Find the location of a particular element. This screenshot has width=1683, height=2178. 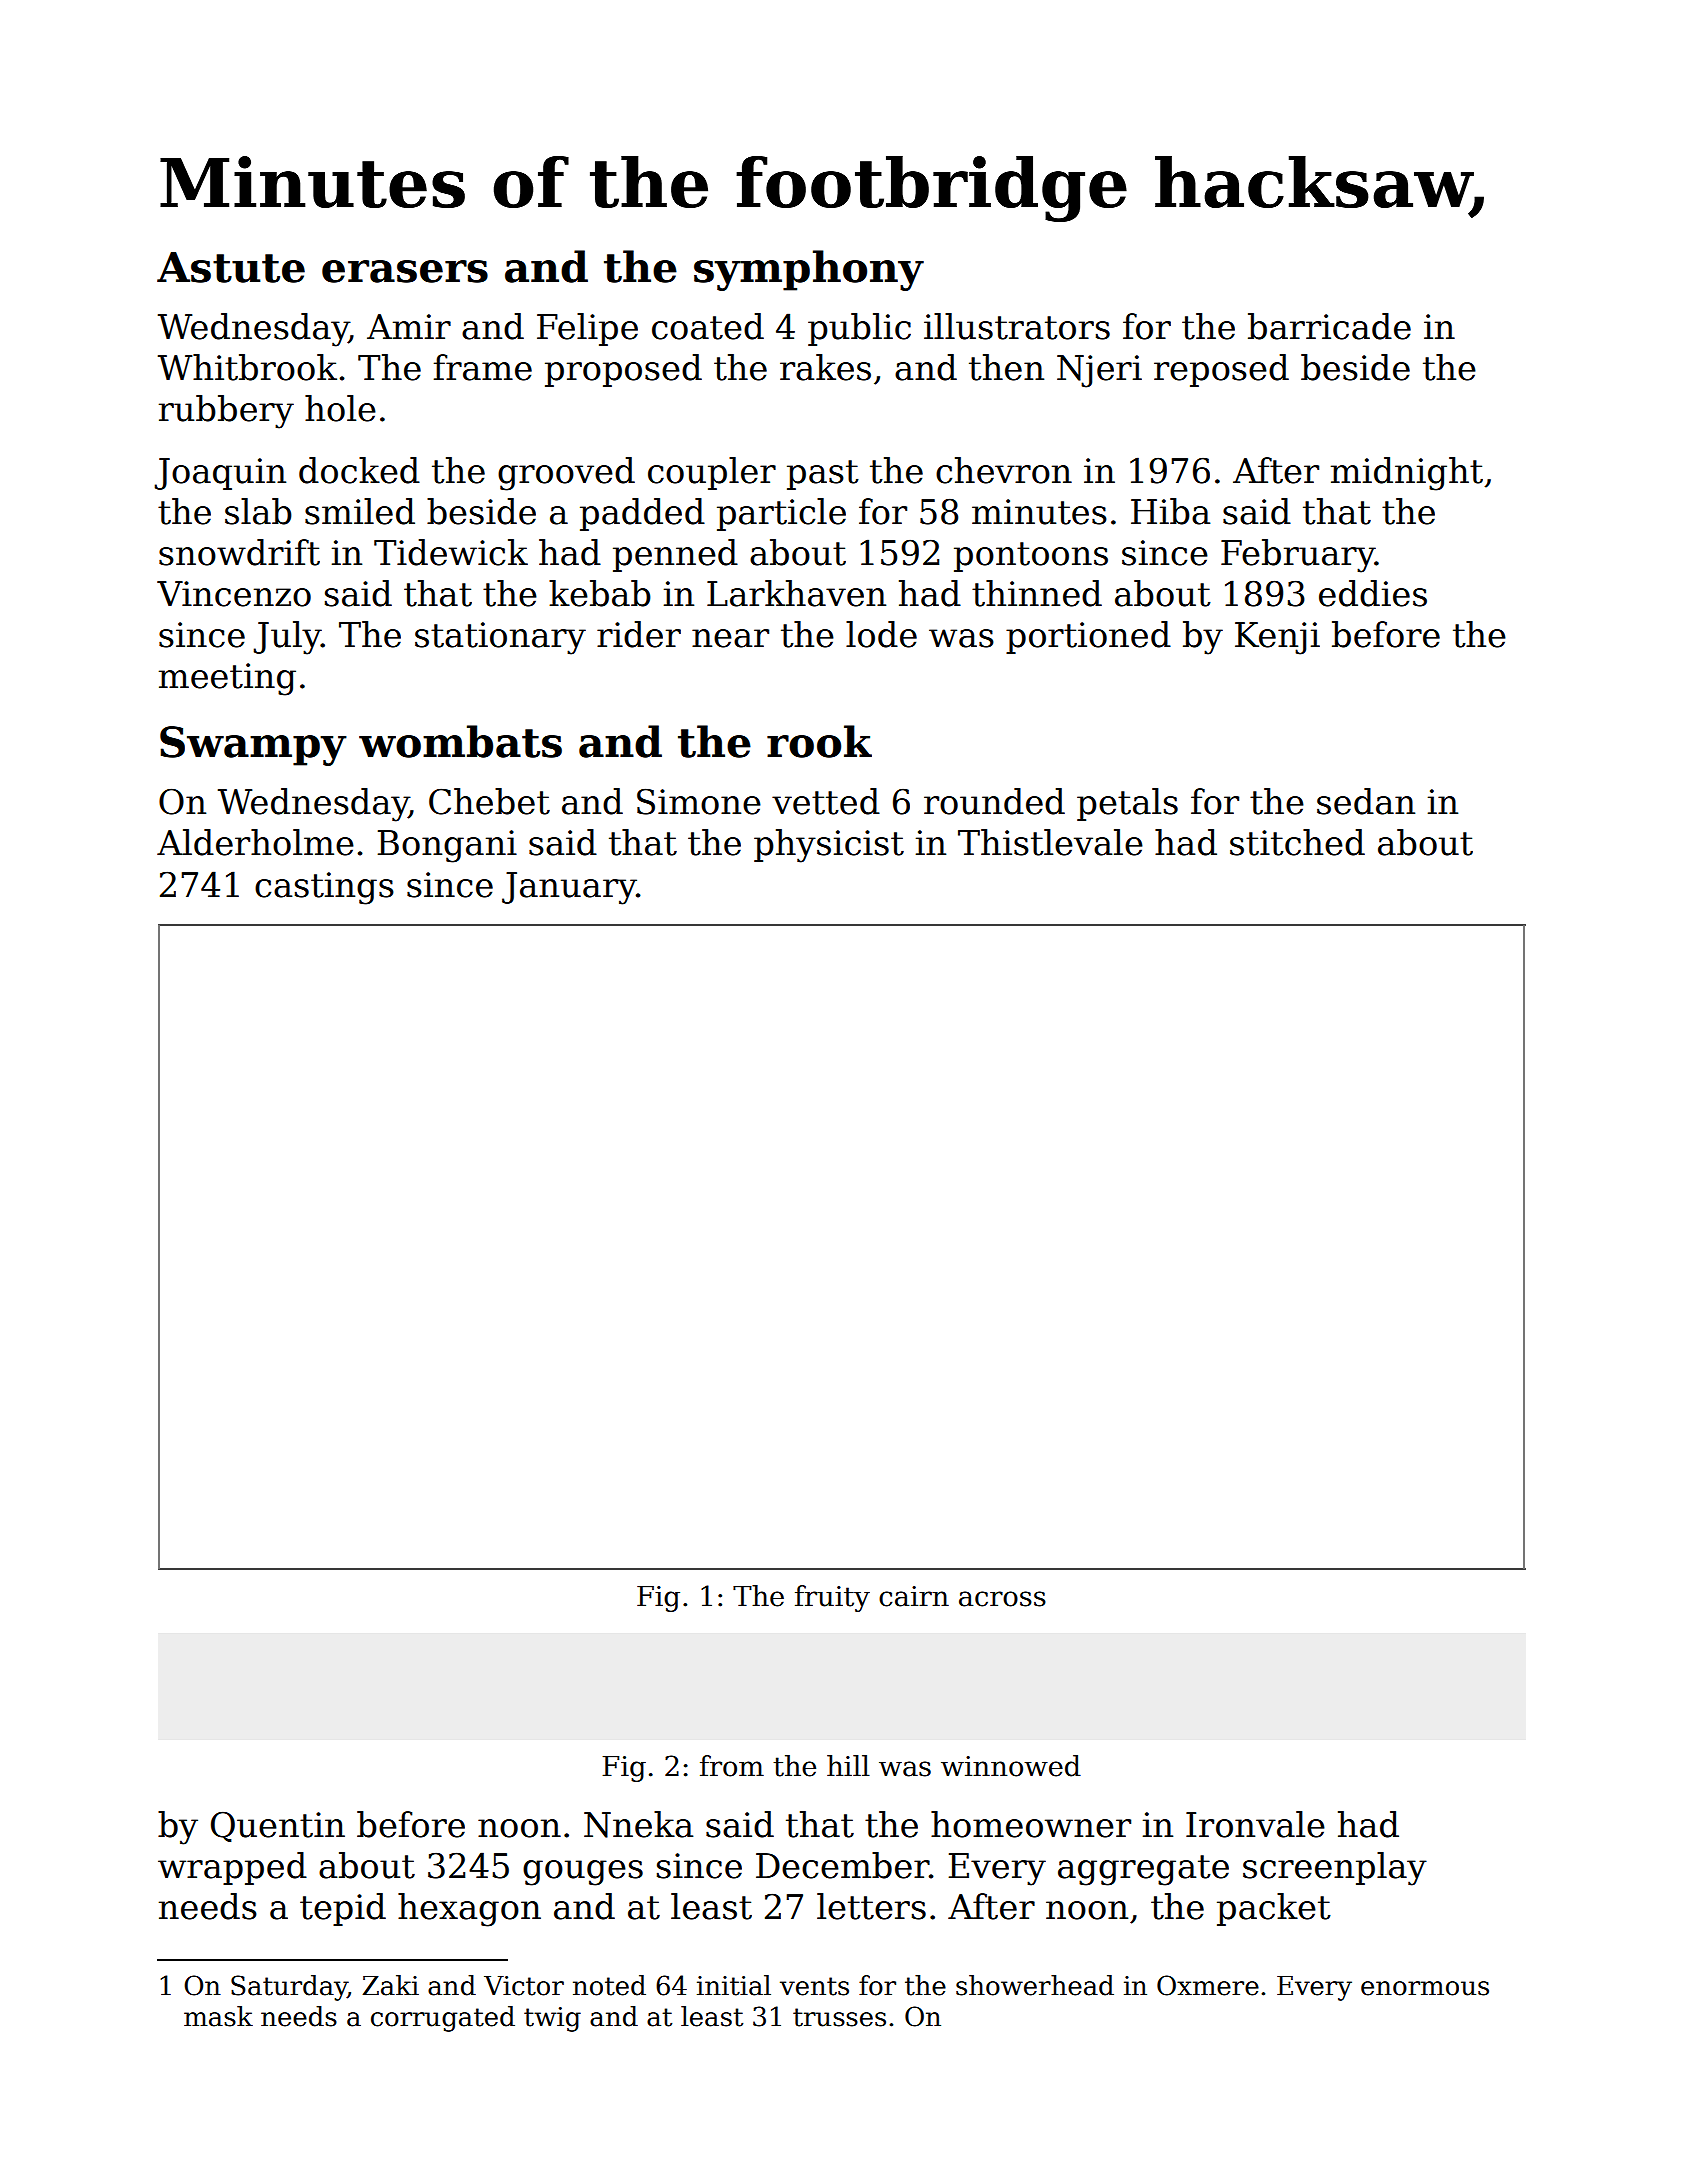

mask is located at coordinates (218, 2016).
